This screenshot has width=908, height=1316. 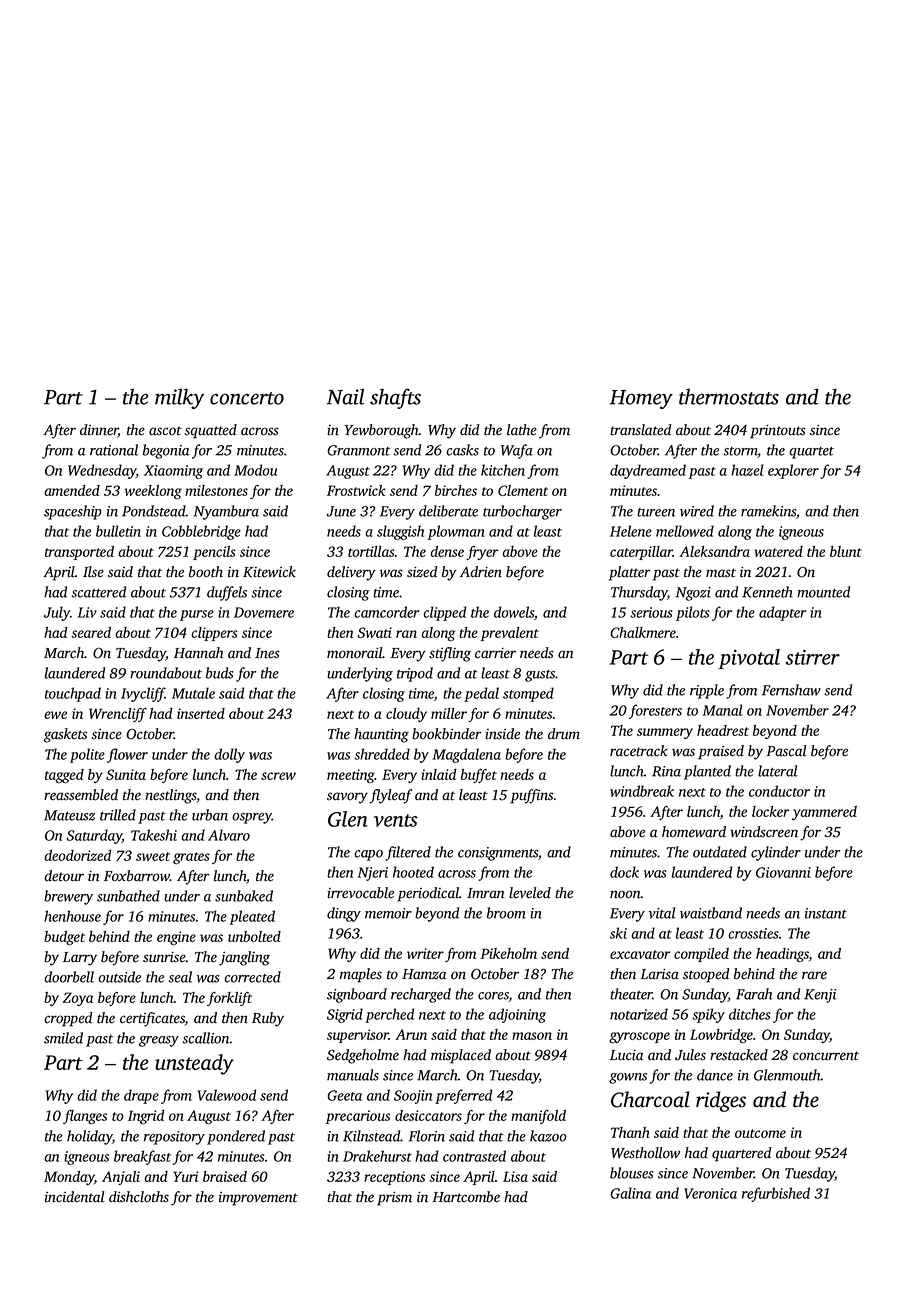 What do you see at coordinates (721, 752) in the screenshot?
I see `praised` at bounding box center [721, 752].
